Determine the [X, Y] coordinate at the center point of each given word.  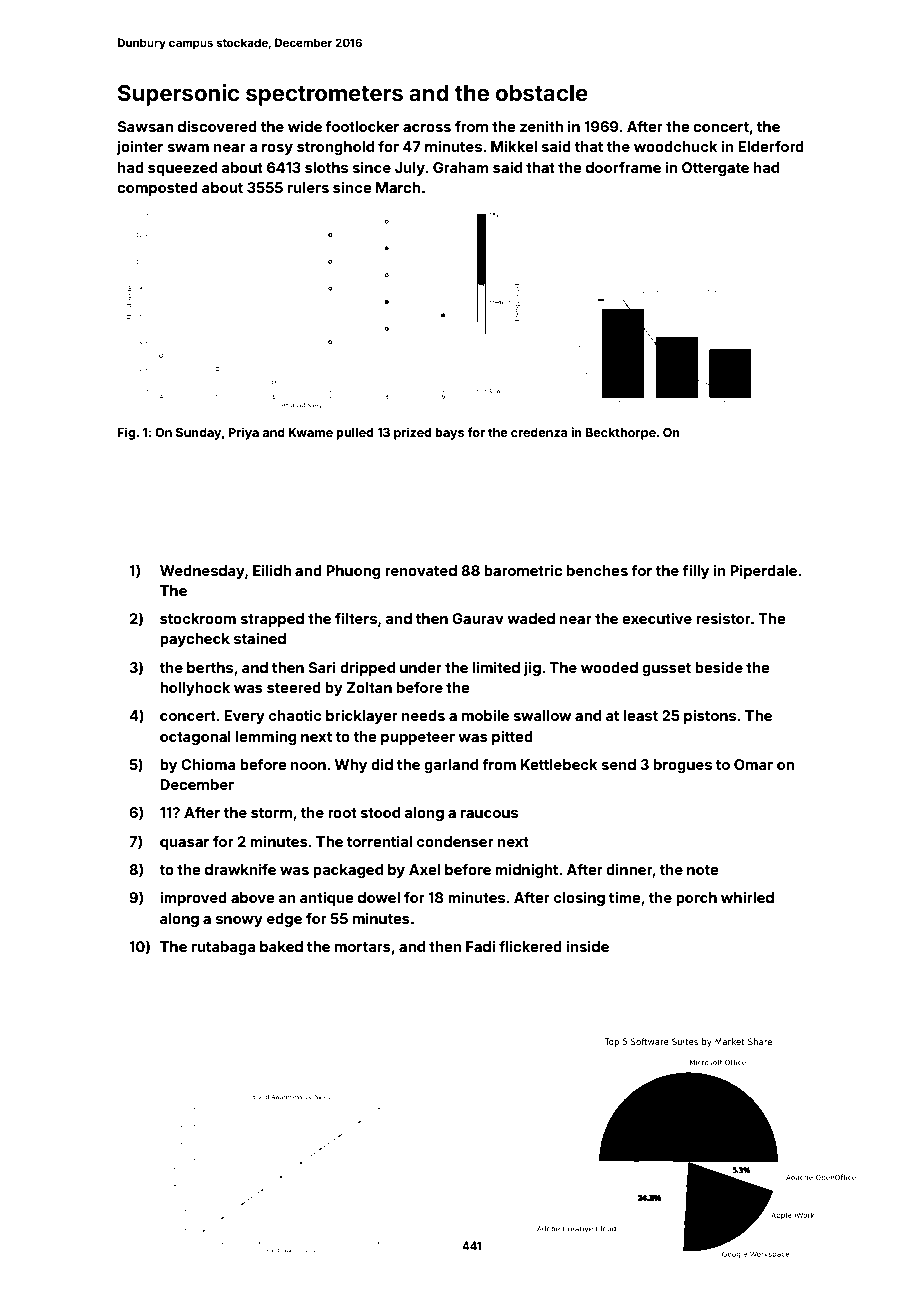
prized [412, 433]
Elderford [771, 146]
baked [281, 946]
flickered [530, 946]
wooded [609, 667]
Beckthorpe [620, 434]
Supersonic [178, 95]
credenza [539, 432]
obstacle [542, 93]
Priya [243, 433]
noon [308, 766]
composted [157, 189]
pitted [512, 737]
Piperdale [763, 571]
